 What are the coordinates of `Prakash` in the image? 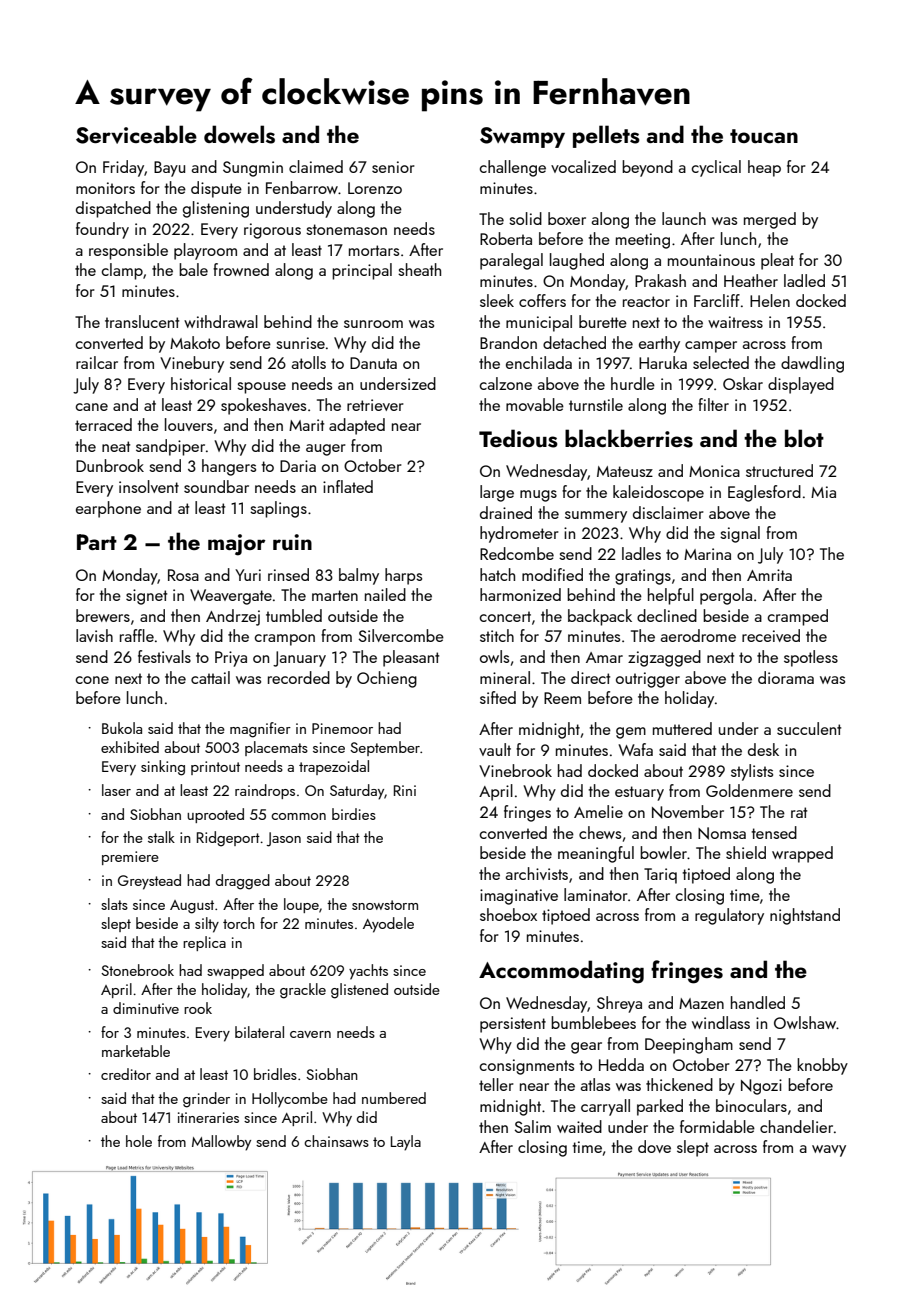 It's located at (660, 280).
